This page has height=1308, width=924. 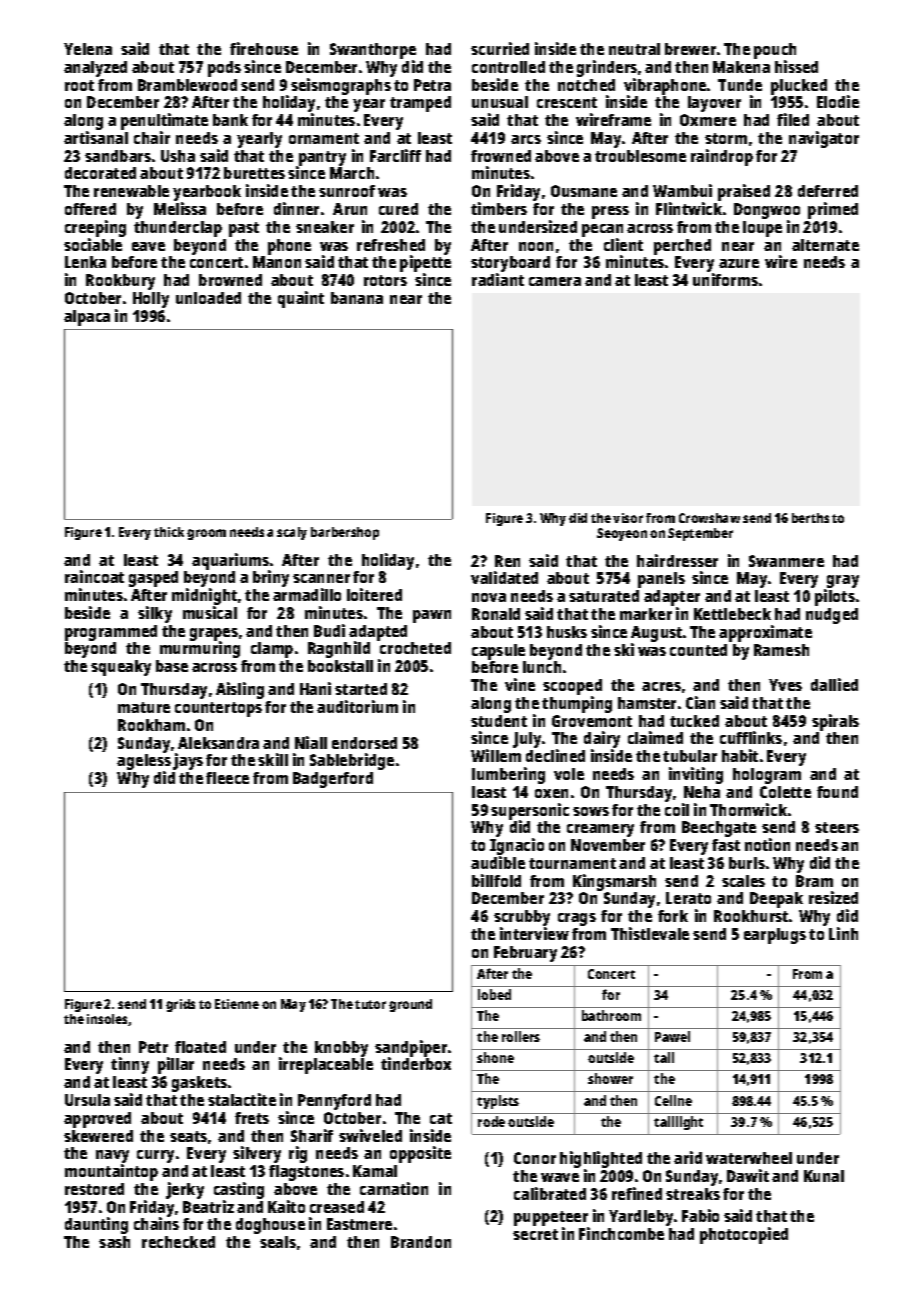 I want to click on Willem, so click(x=496, y=755).
